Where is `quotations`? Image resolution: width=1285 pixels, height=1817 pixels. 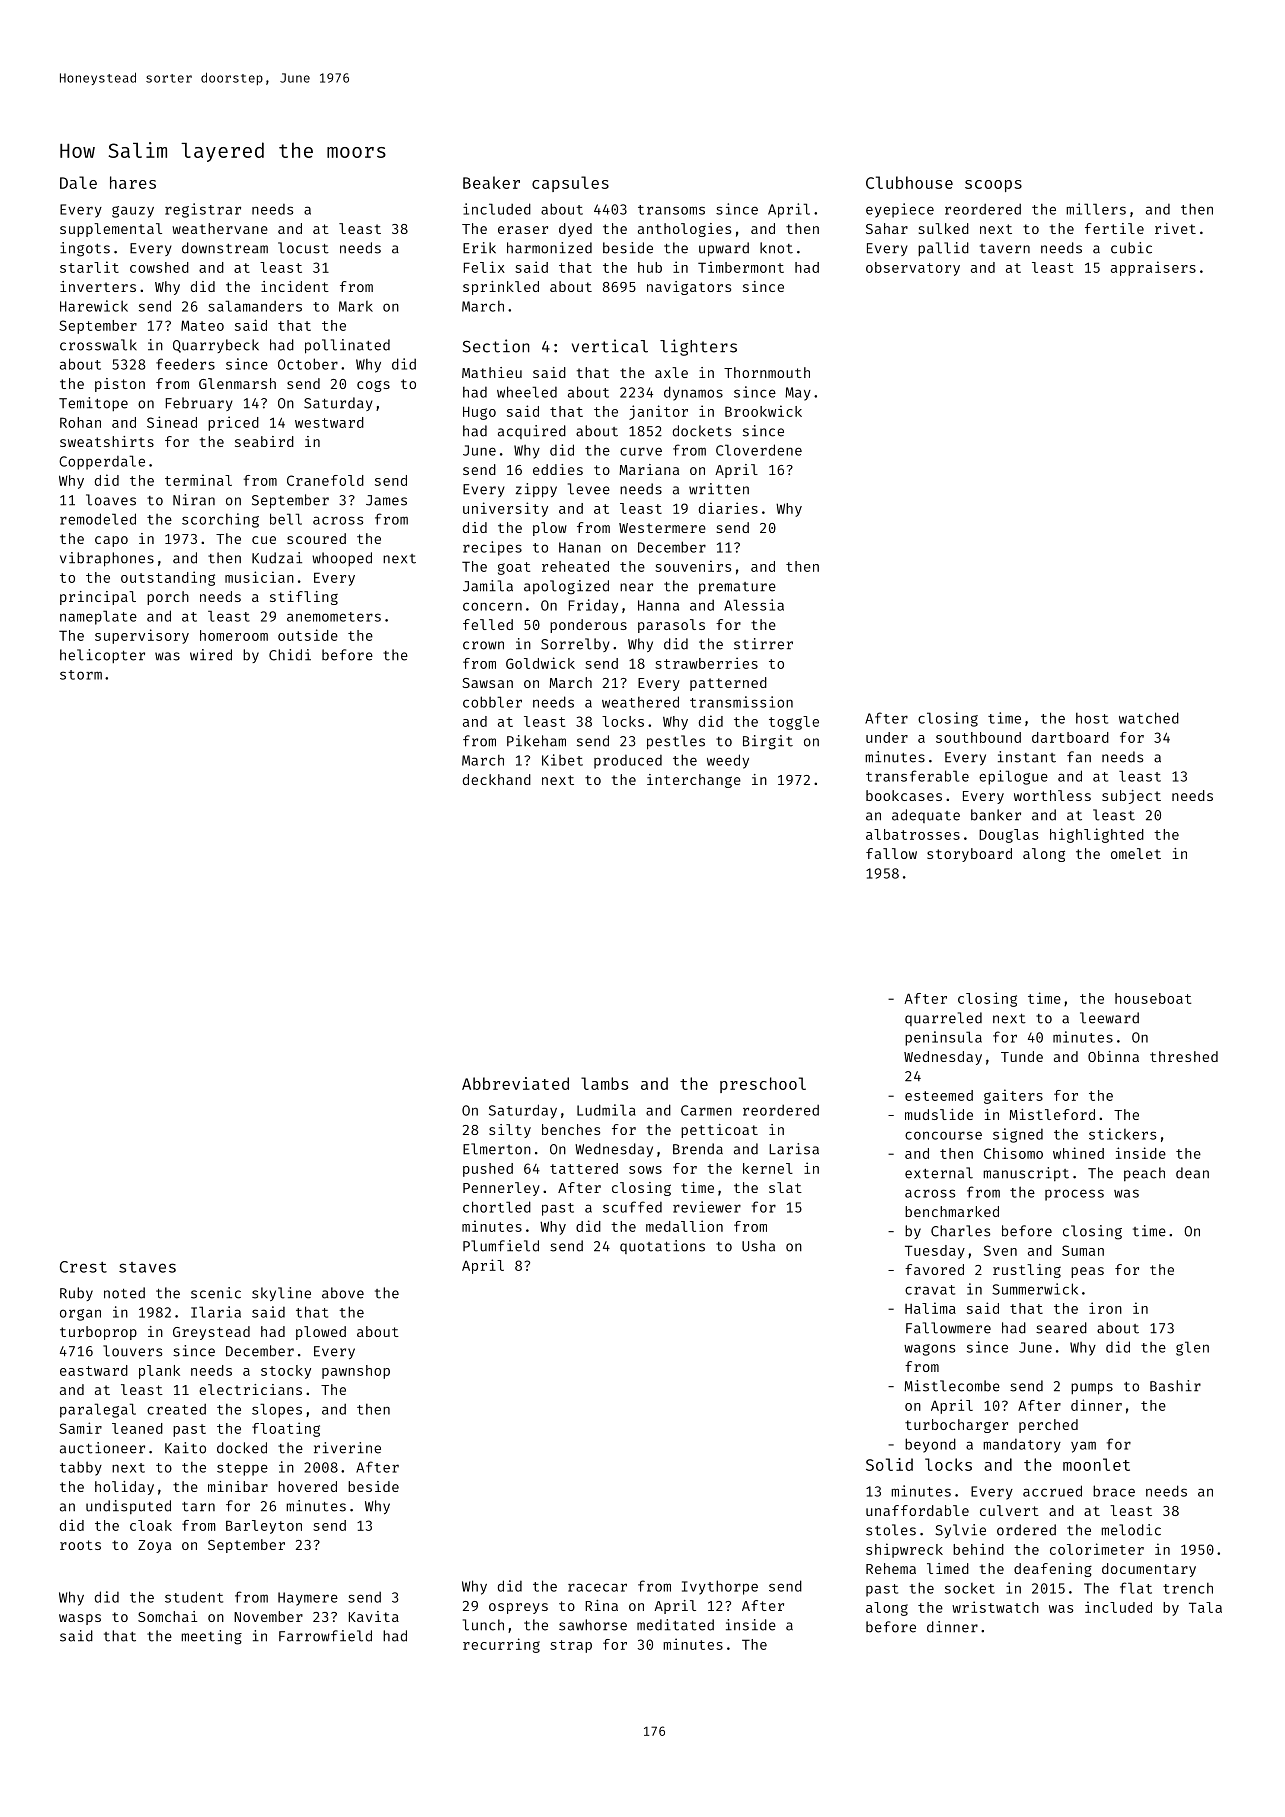 quotations is located at coordinates (662, 1247).
